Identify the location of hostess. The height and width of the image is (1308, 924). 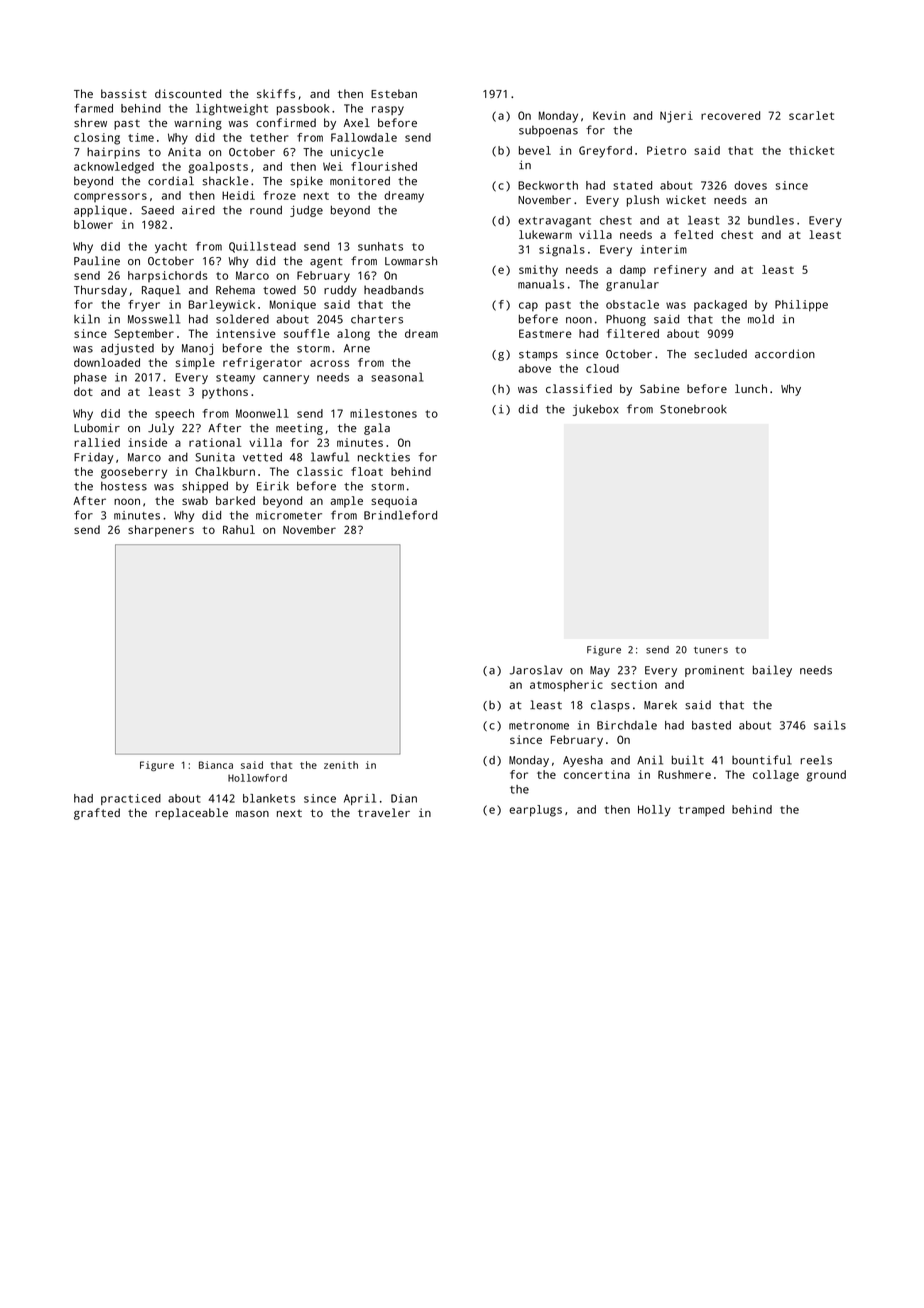
(124, 486).
